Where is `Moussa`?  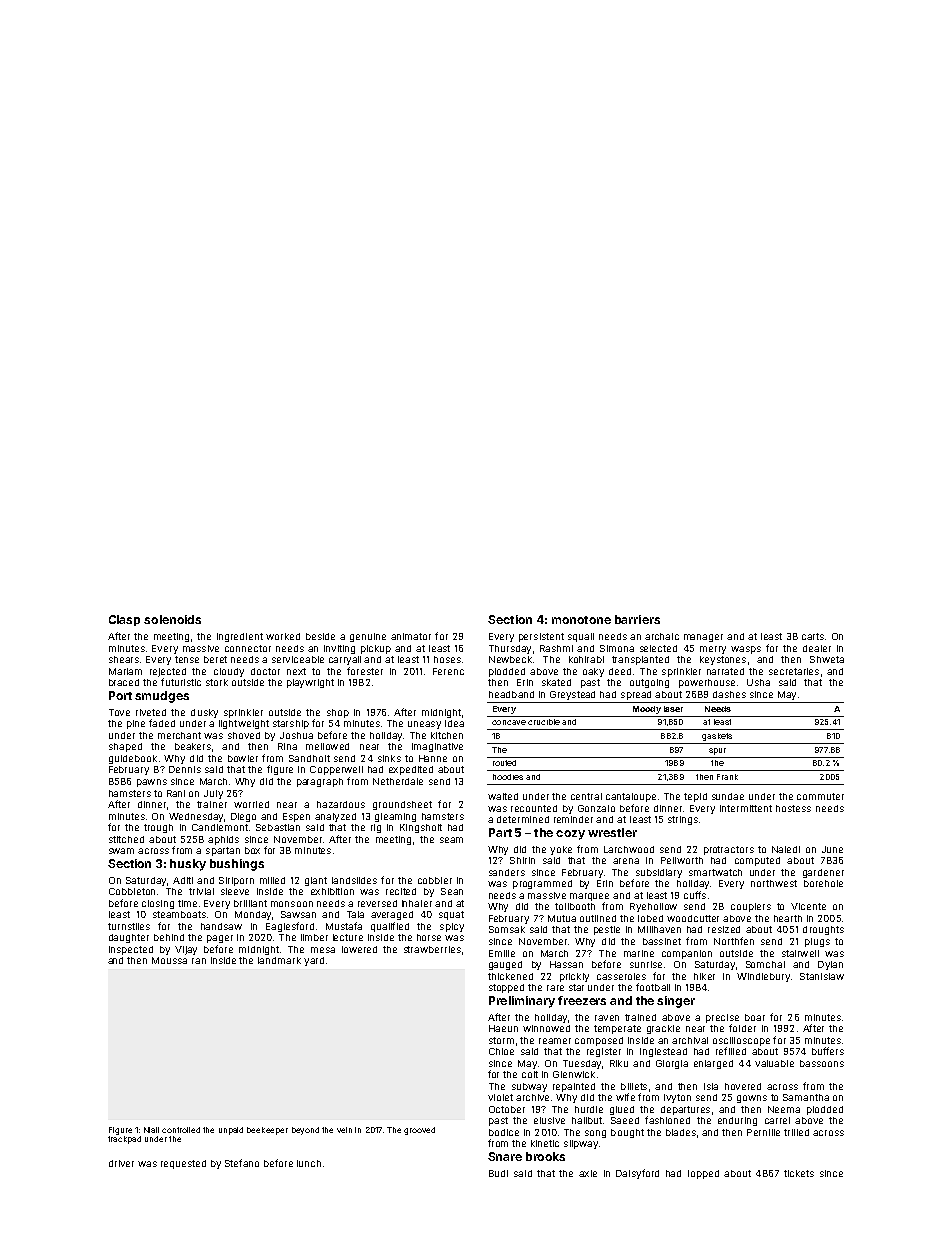
Moussa is located at coordinates (169, 960).
